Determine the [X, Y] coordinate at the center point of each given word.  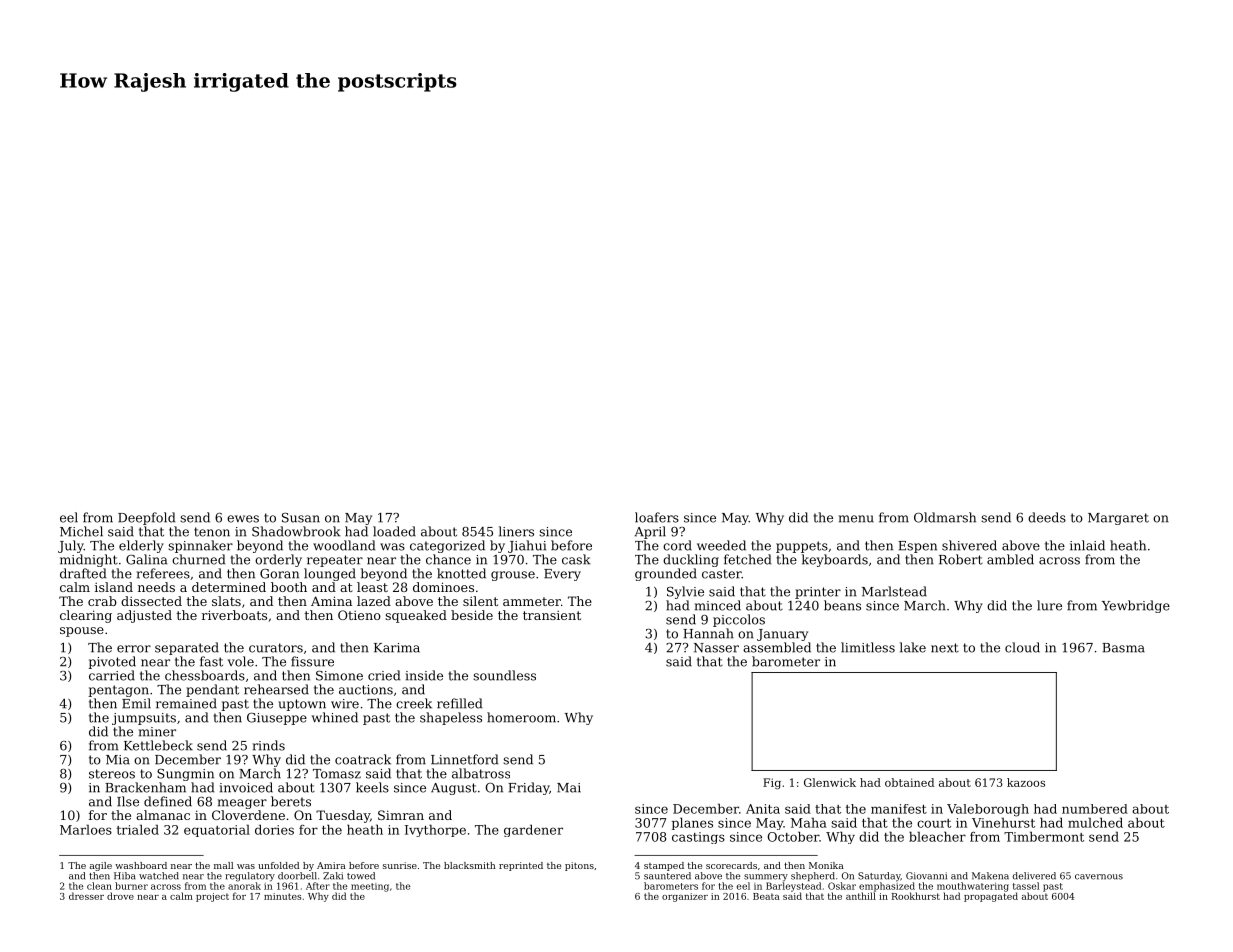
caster [722, 574]
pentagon [118, 691]
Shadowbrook [296, 531]
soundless [504, 675]
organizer [685, 897]
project [212, 897]
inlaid [1087, 545]
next [945, 648]
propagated [991, 897]
